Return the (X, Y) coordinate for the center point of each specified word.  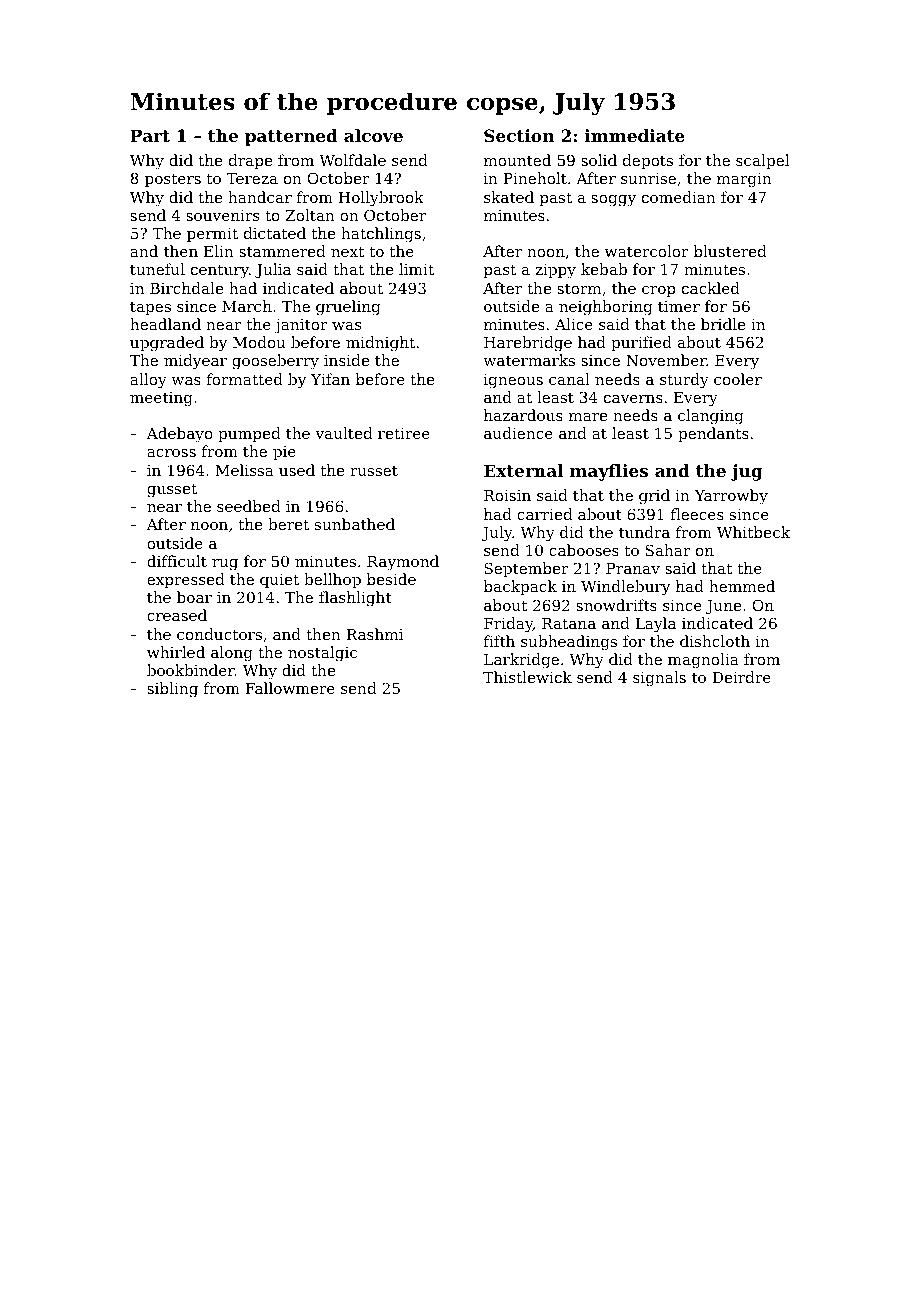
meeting (161, 399)
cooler (738, 379)
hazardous (523, 415)
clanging (711, 417)
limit (416, 269)
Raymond (403, 563)
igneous (513, 381)
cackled (711, 288)
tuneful (157, 269)
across (171, 453)
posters (173, 180)
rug (225, 565)
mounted (517, 160)
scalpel (762, 161)
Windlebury (626, 588)
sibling (172, 690)
